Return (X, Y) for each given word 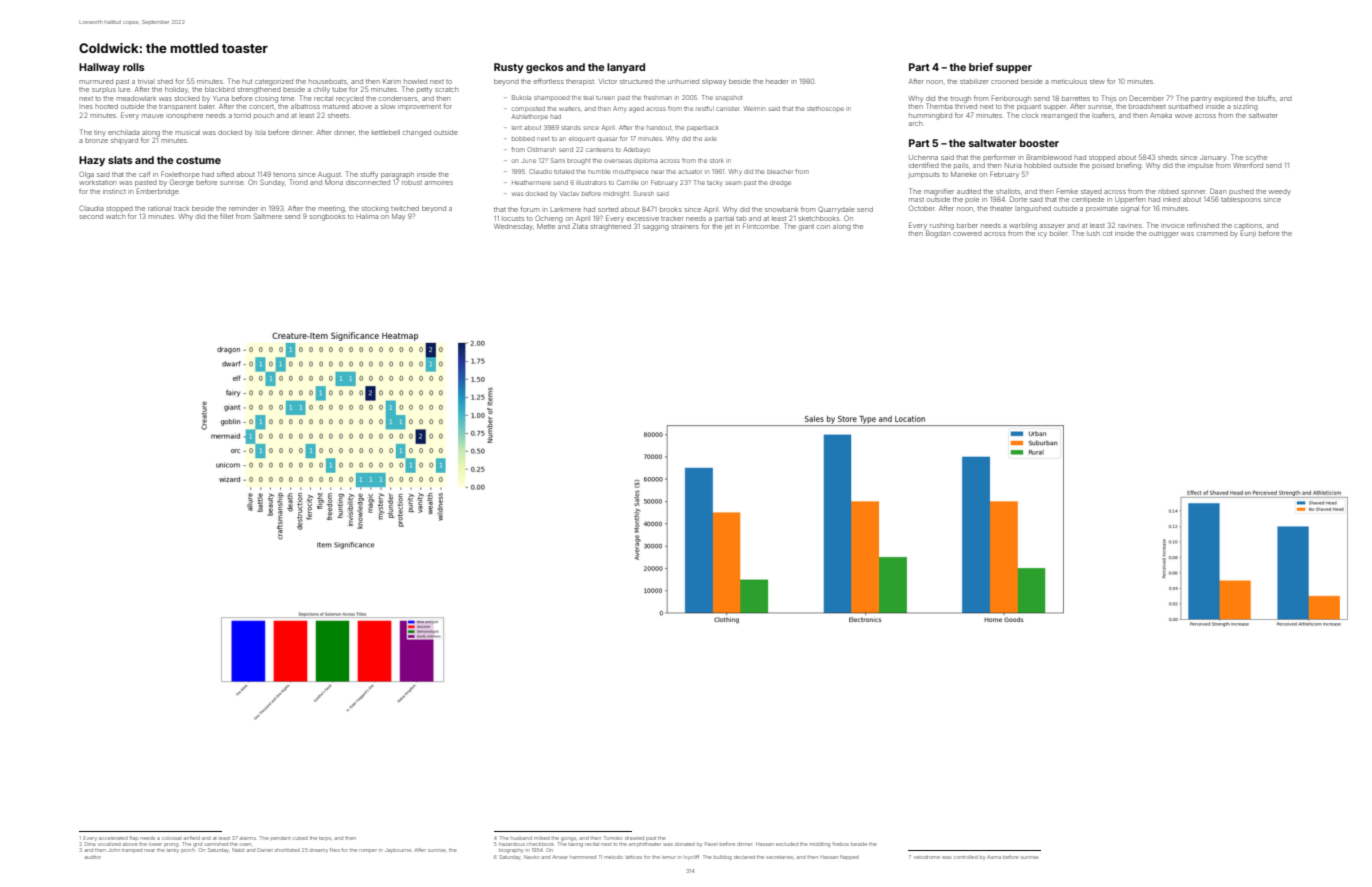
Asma (994, 857)
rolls (133, 67)
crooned (1004, 81)
